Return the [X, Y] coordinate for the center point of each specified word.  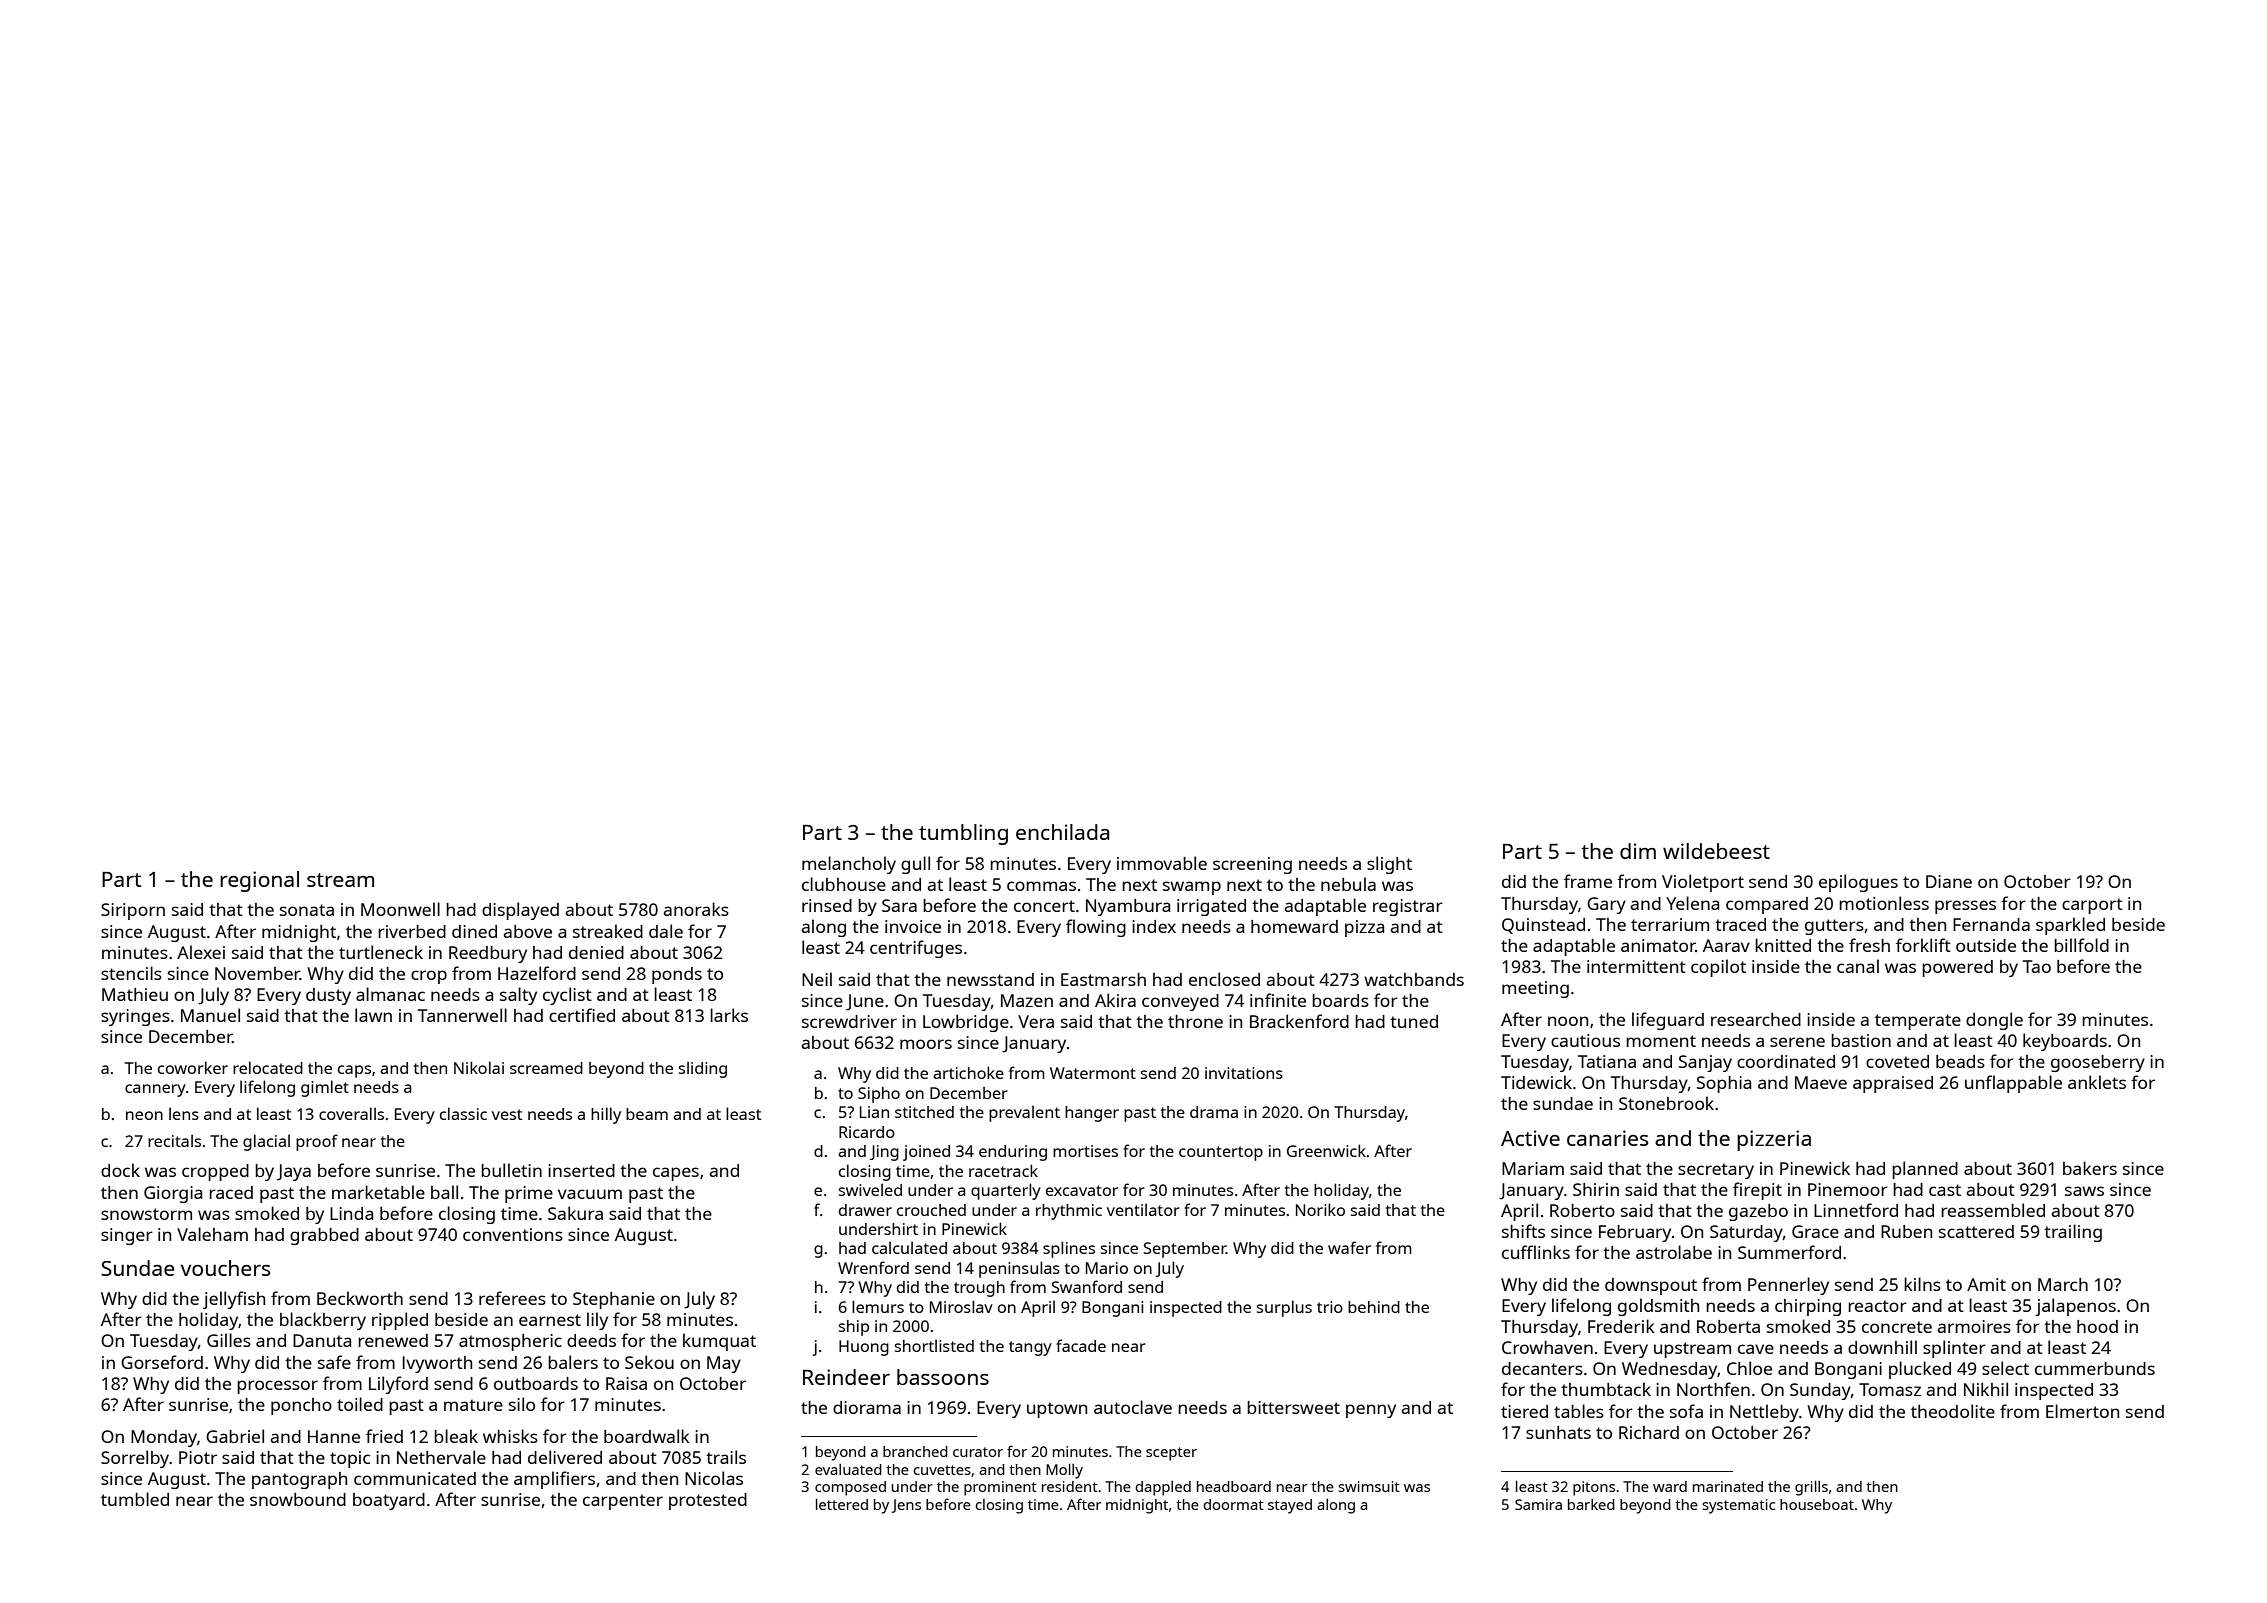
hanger [1092, 1114]
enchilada [1062, 832]
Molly [1064, 1471]
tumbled [135, 1499]
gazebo [1758, 1212]
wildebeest [1716, 851]
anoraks [696, 909]
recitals [174, 1140]
